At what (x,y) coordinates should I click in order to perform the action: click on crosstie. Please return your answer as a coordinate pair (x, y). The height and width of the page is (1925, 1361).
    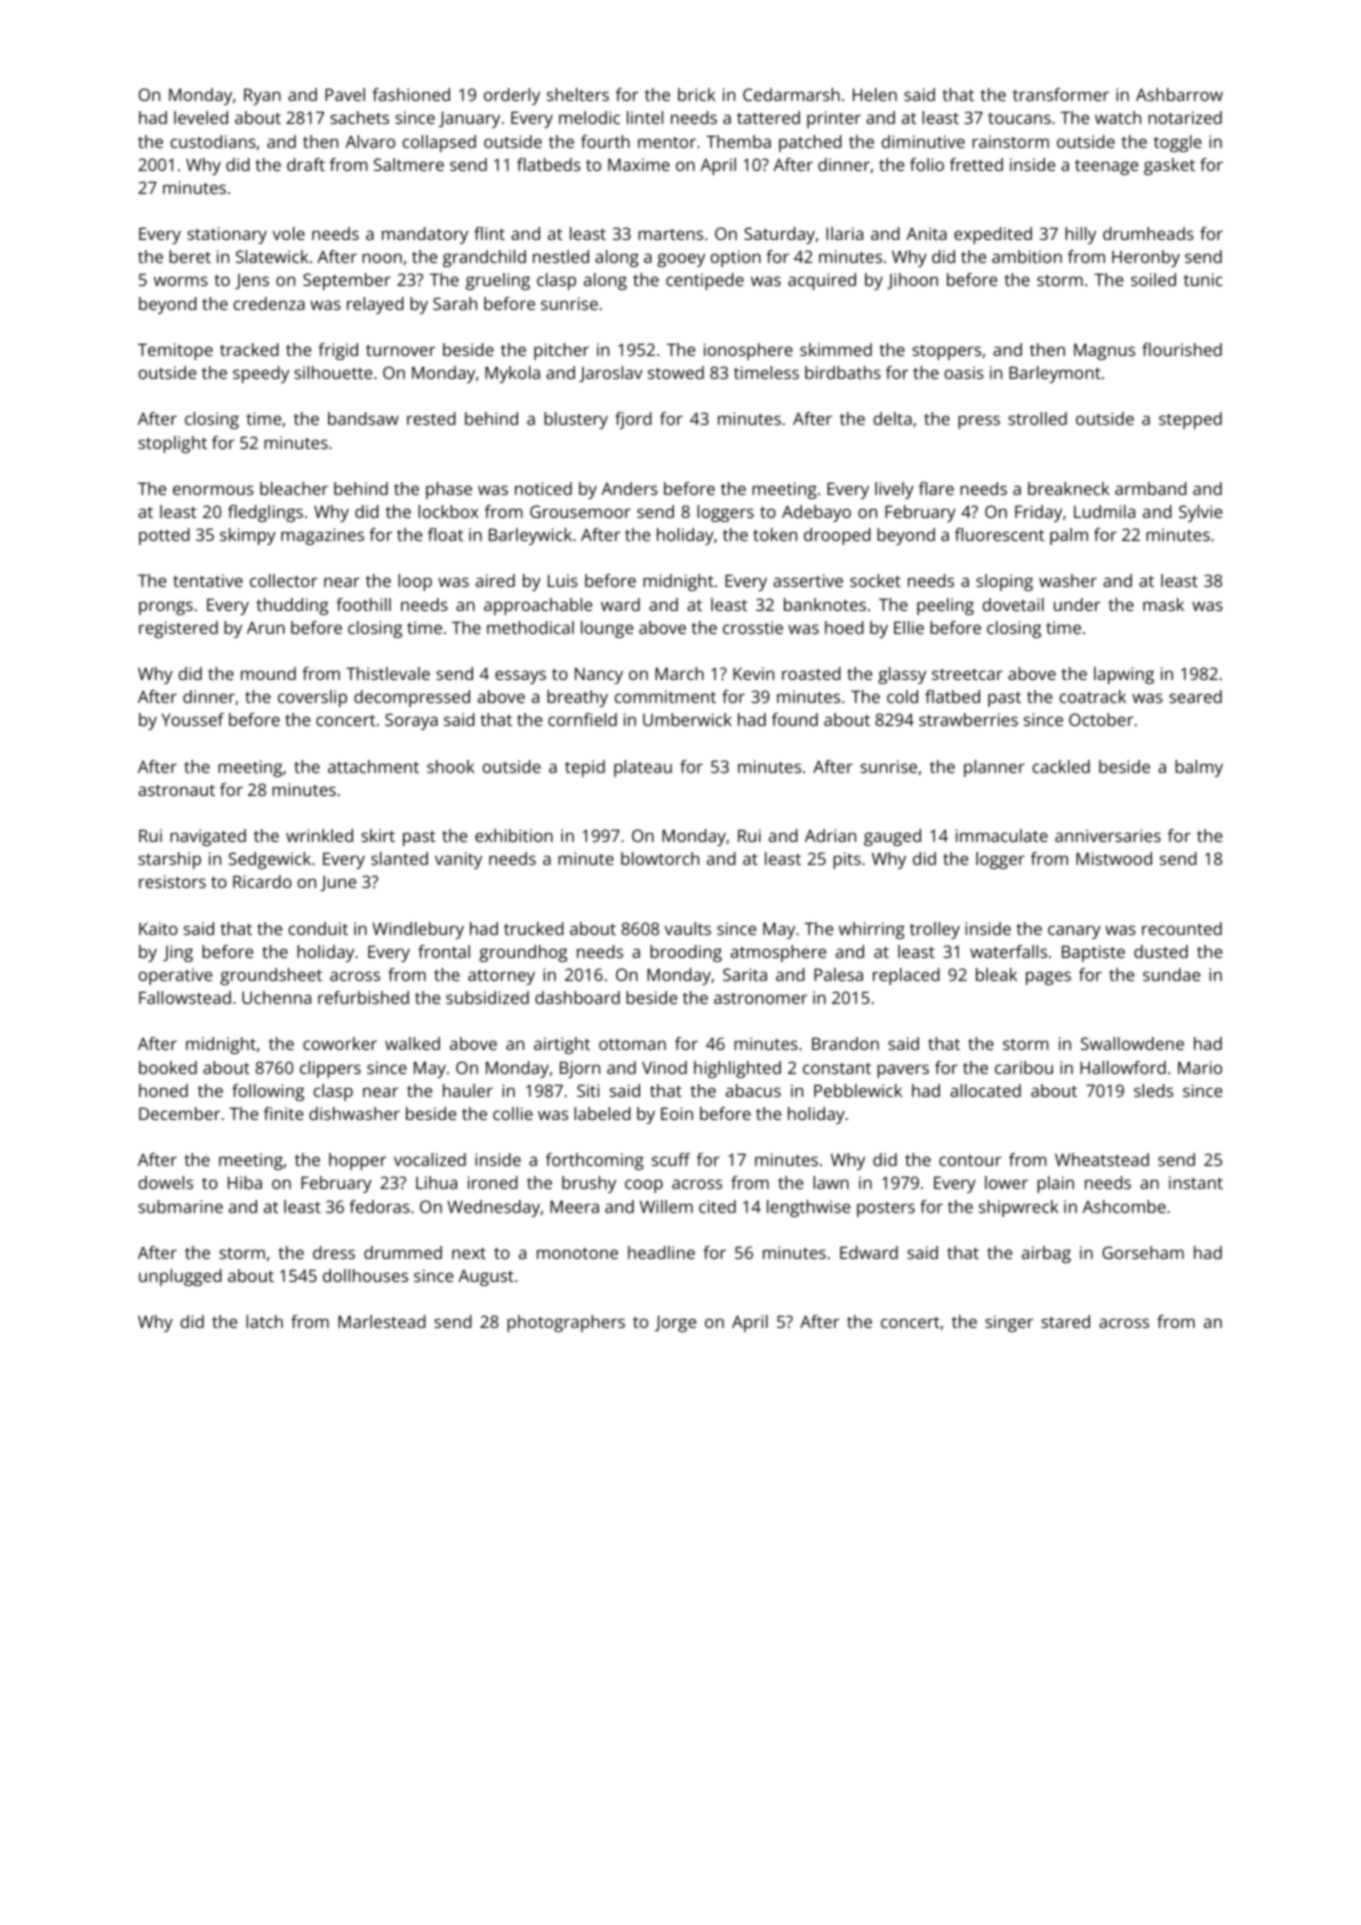
    Looking at the image, I should click on (753, 627).
